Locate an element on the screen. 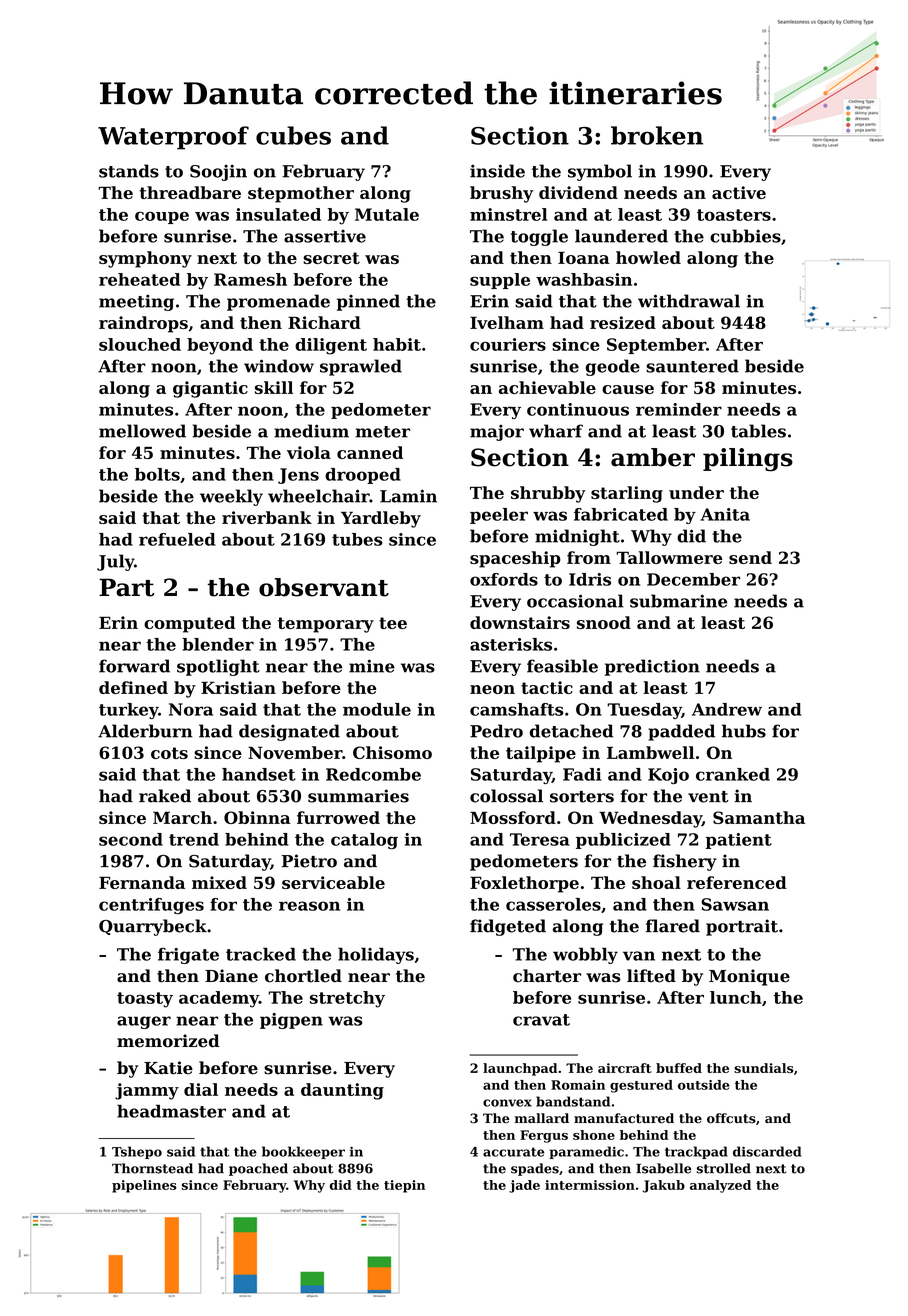 The height and width of the screenshot is (1316, 908). Obinna is located at coordinates (257, 817).
